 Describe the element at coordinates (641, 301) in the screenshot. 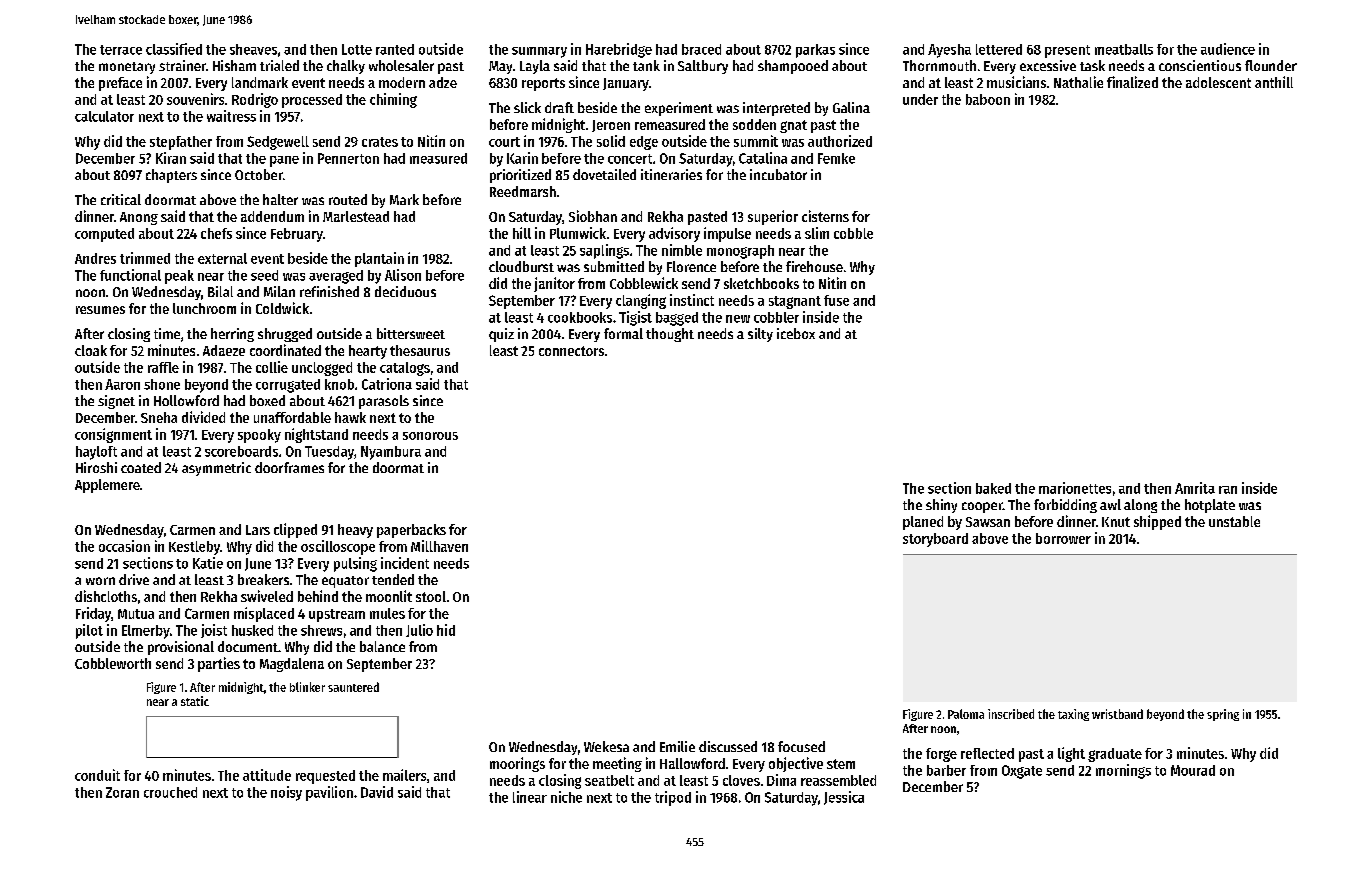

I see `clanging` at that location.
